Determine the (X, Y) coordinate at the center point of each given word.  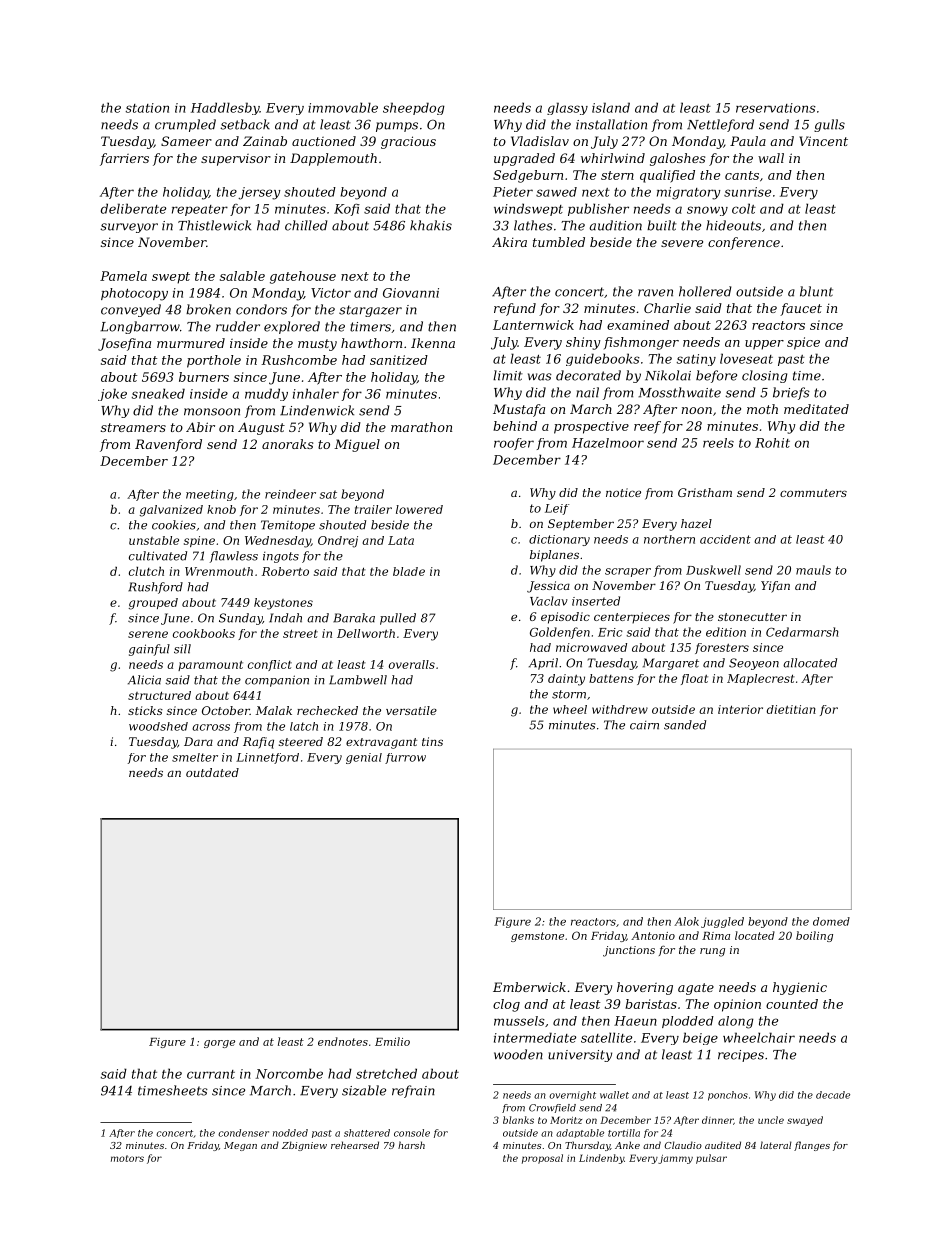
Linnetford (267, 758)
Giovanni (411, 293)
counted (792, 1004)
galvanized (171, 511)
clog (506, 1005)
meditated (816, 409)
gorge (219, 1044)
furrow (405, 758)
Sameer (186, 141)
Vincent (823, 141)
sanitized (399, 360)
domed (831, 921)
